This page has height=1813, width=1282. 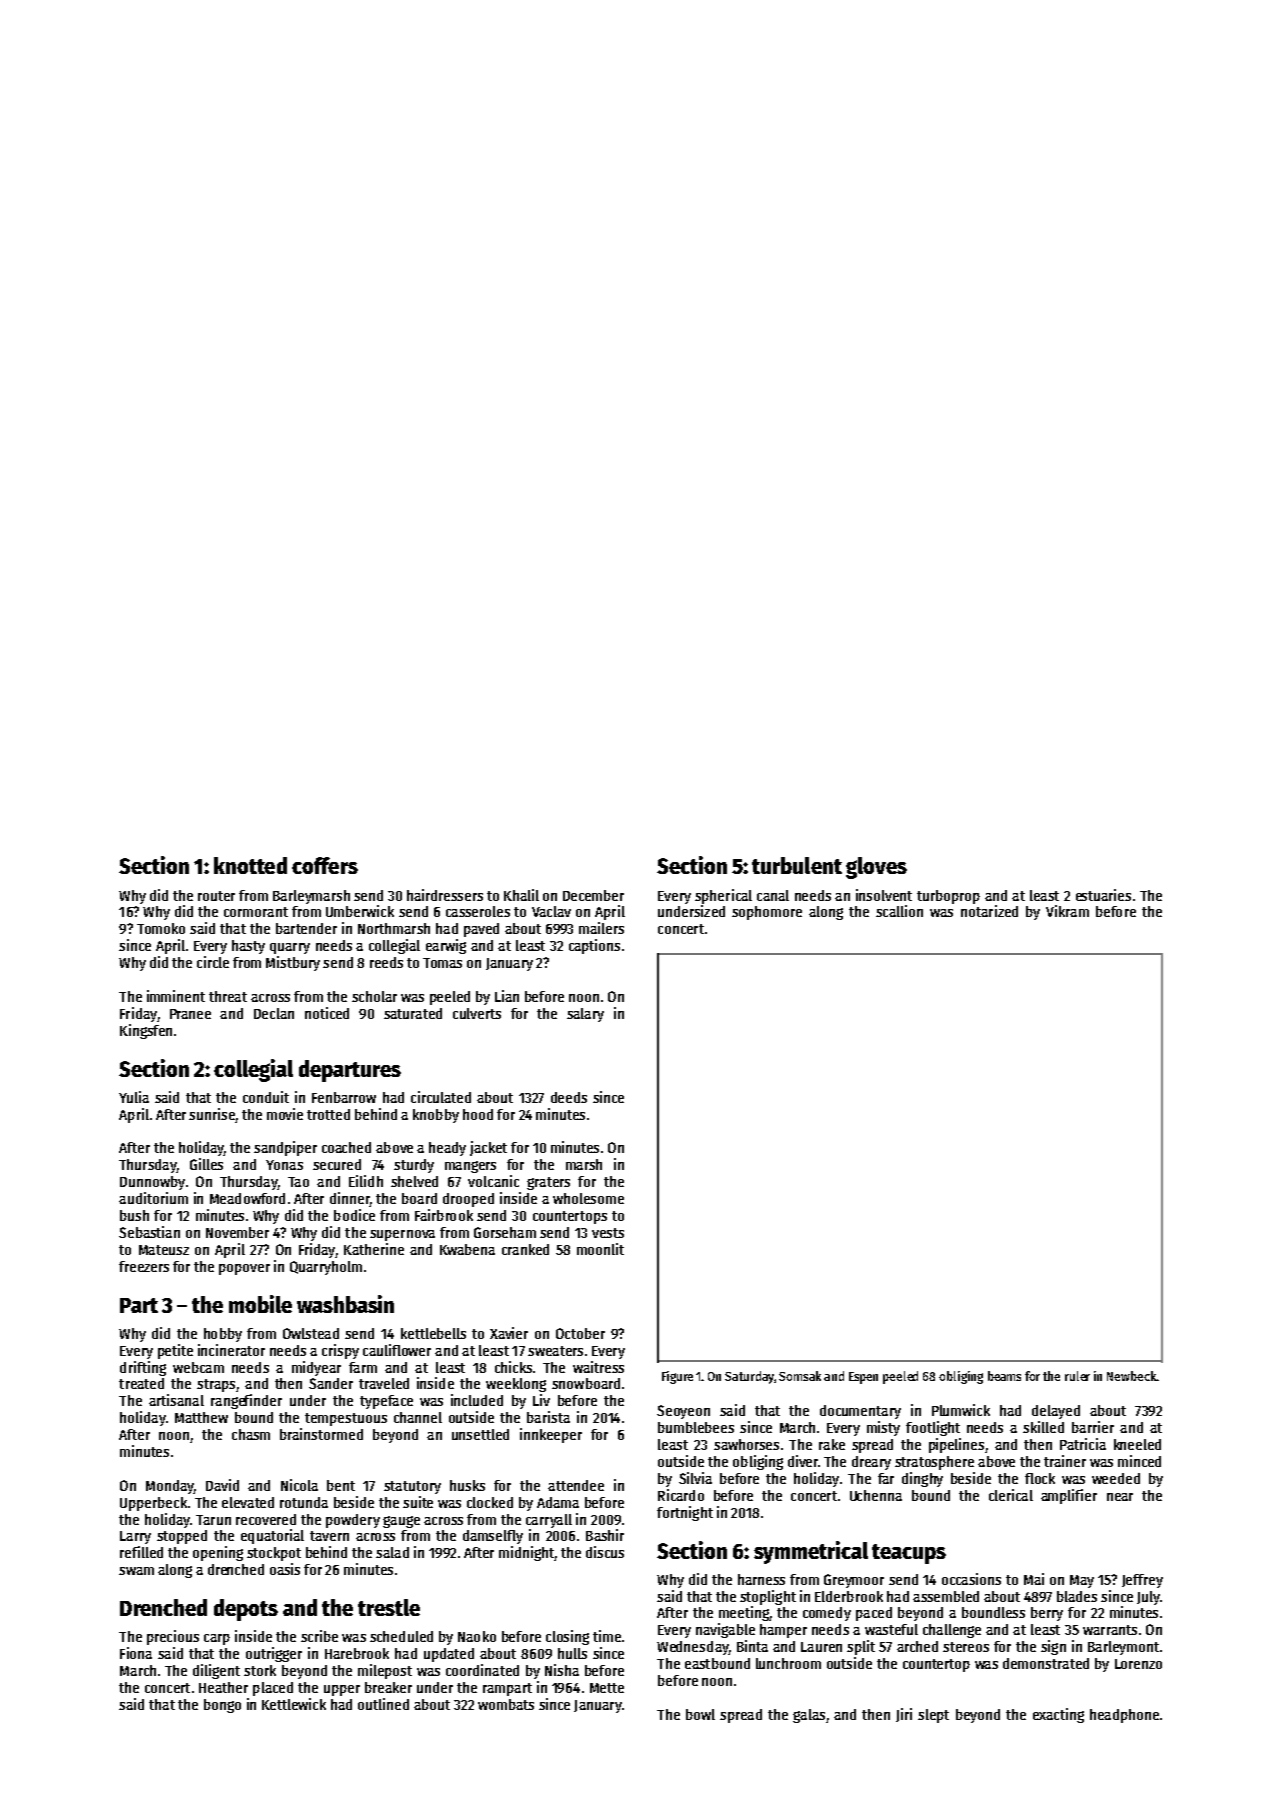 What do you see at coordinates (222, 1706) in the page?
I see `bongo` at bounding box center [222, 1706].
